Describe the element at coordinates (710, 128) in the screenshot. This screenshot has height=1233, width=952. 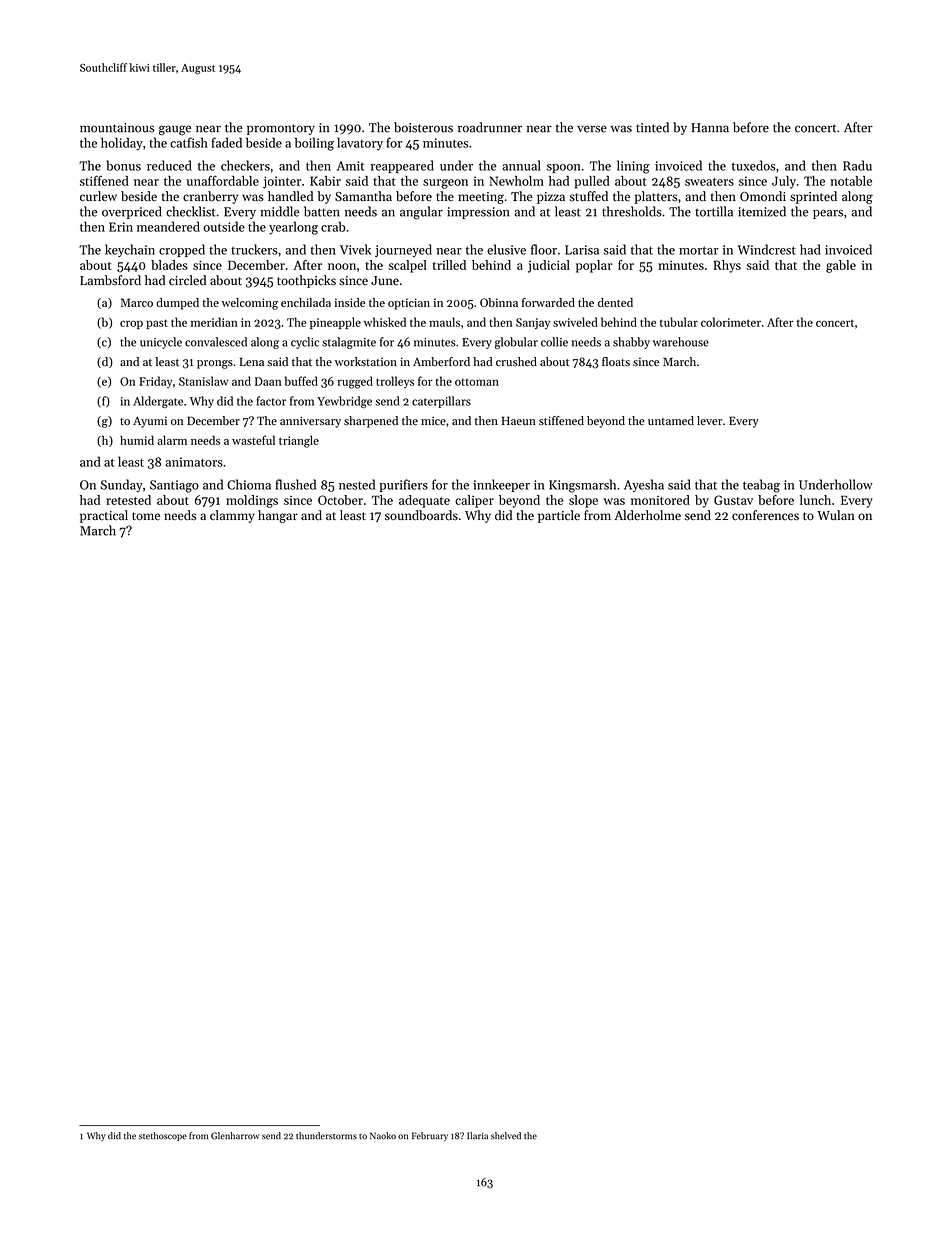
I see `Hanna` at that location.
